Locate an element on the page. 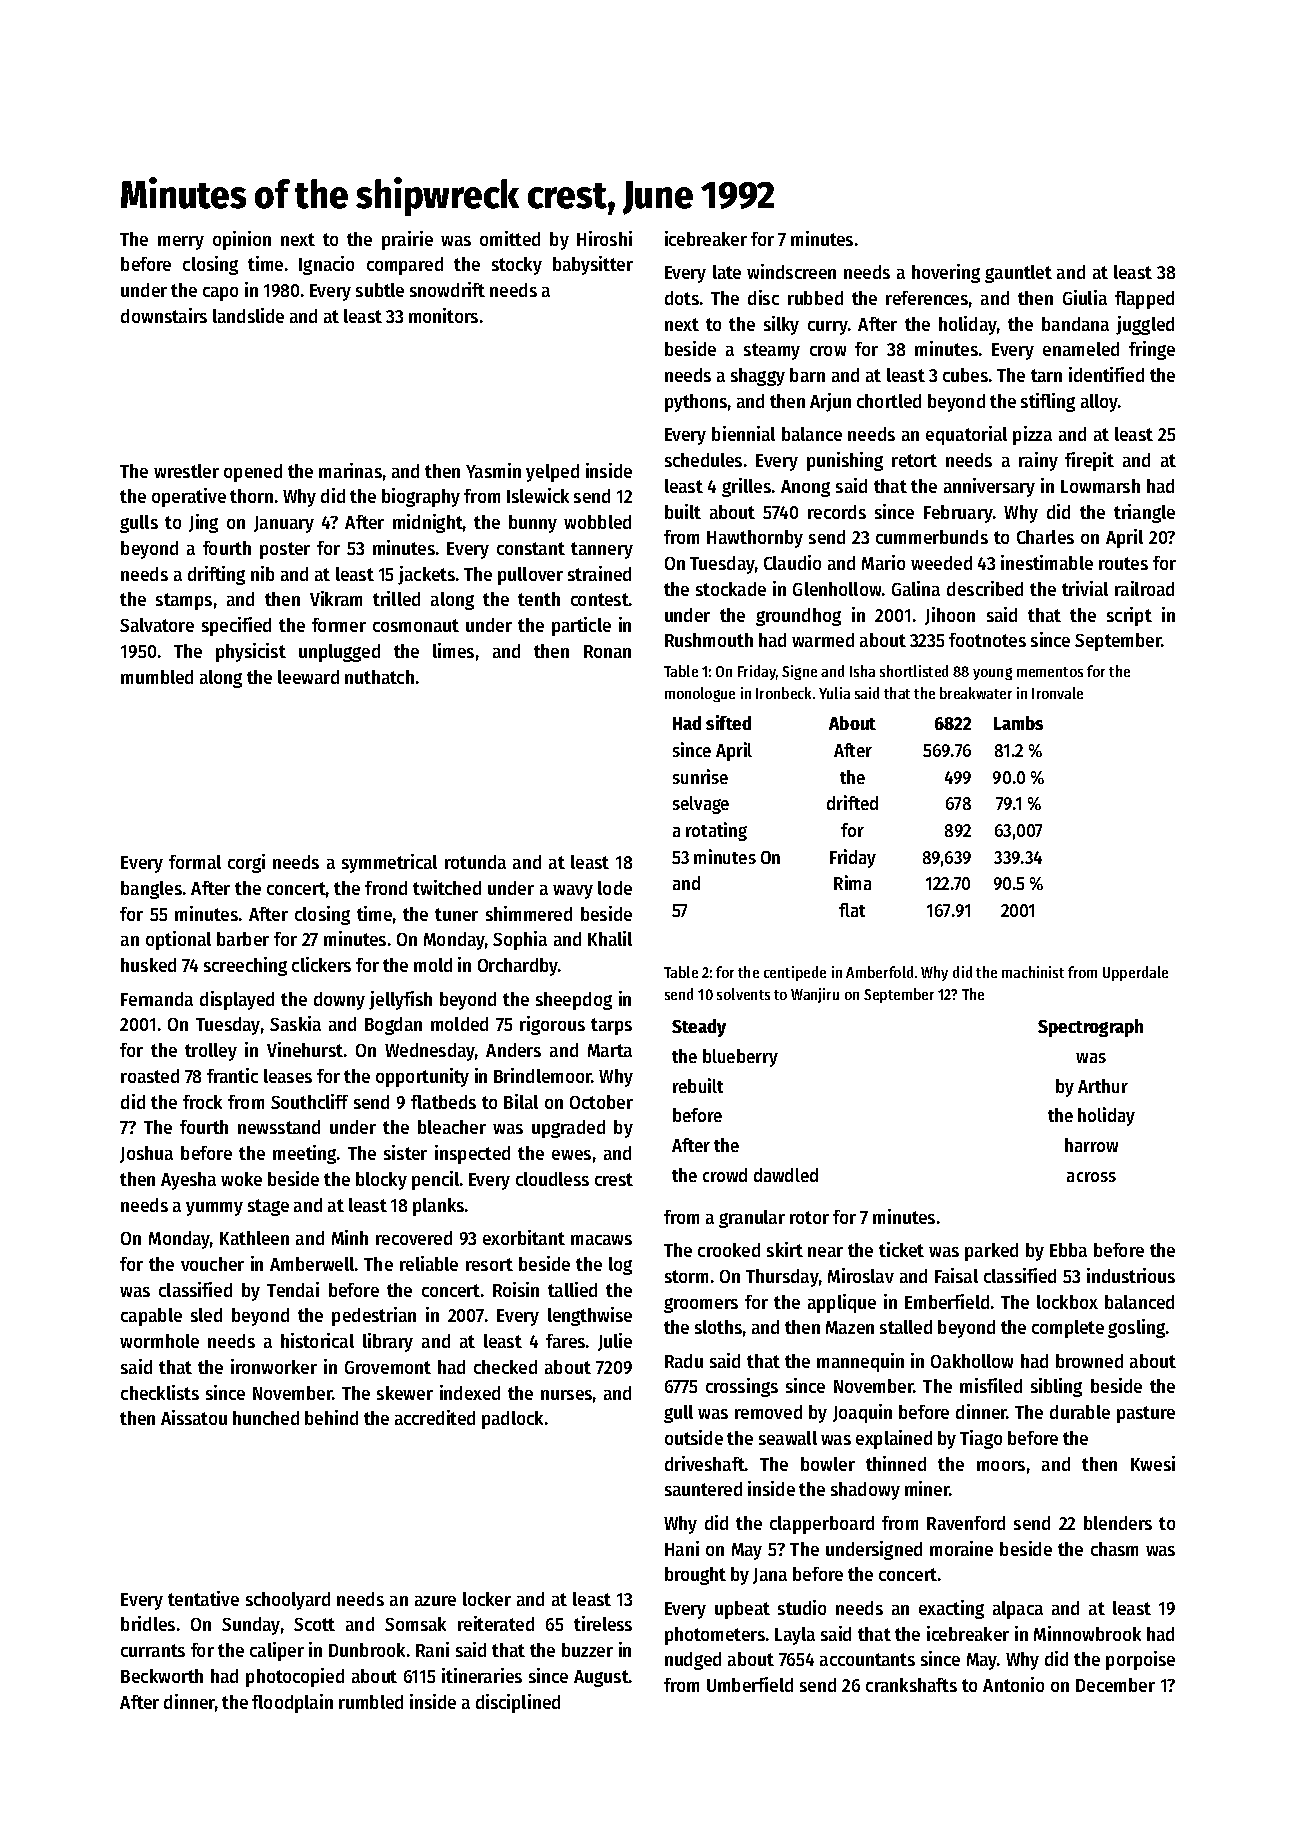  January is located at coordinates (284, 524).
